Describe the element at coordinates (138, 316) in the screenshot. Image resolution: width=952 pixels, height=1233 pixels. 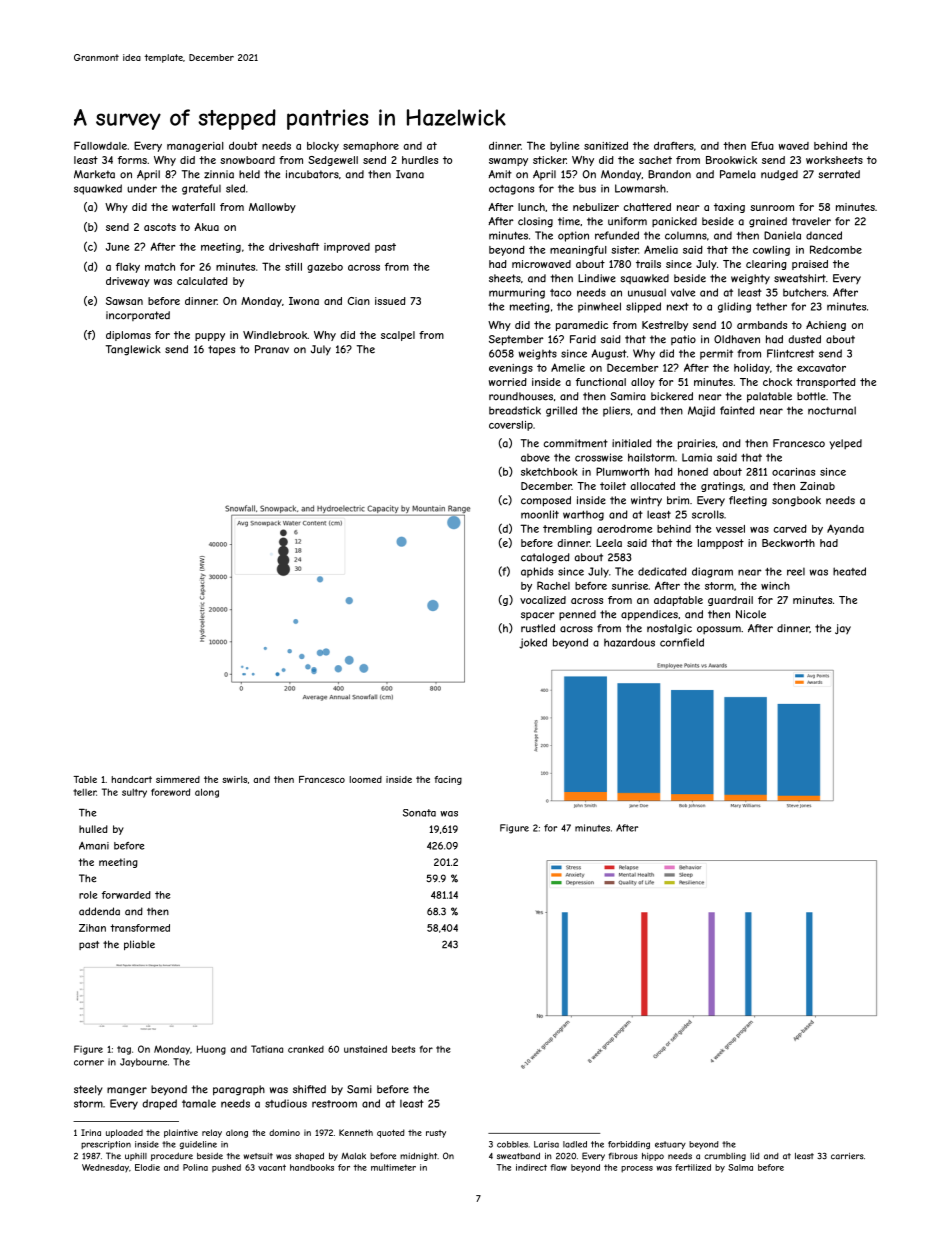
I see `incorporated` at that location.
